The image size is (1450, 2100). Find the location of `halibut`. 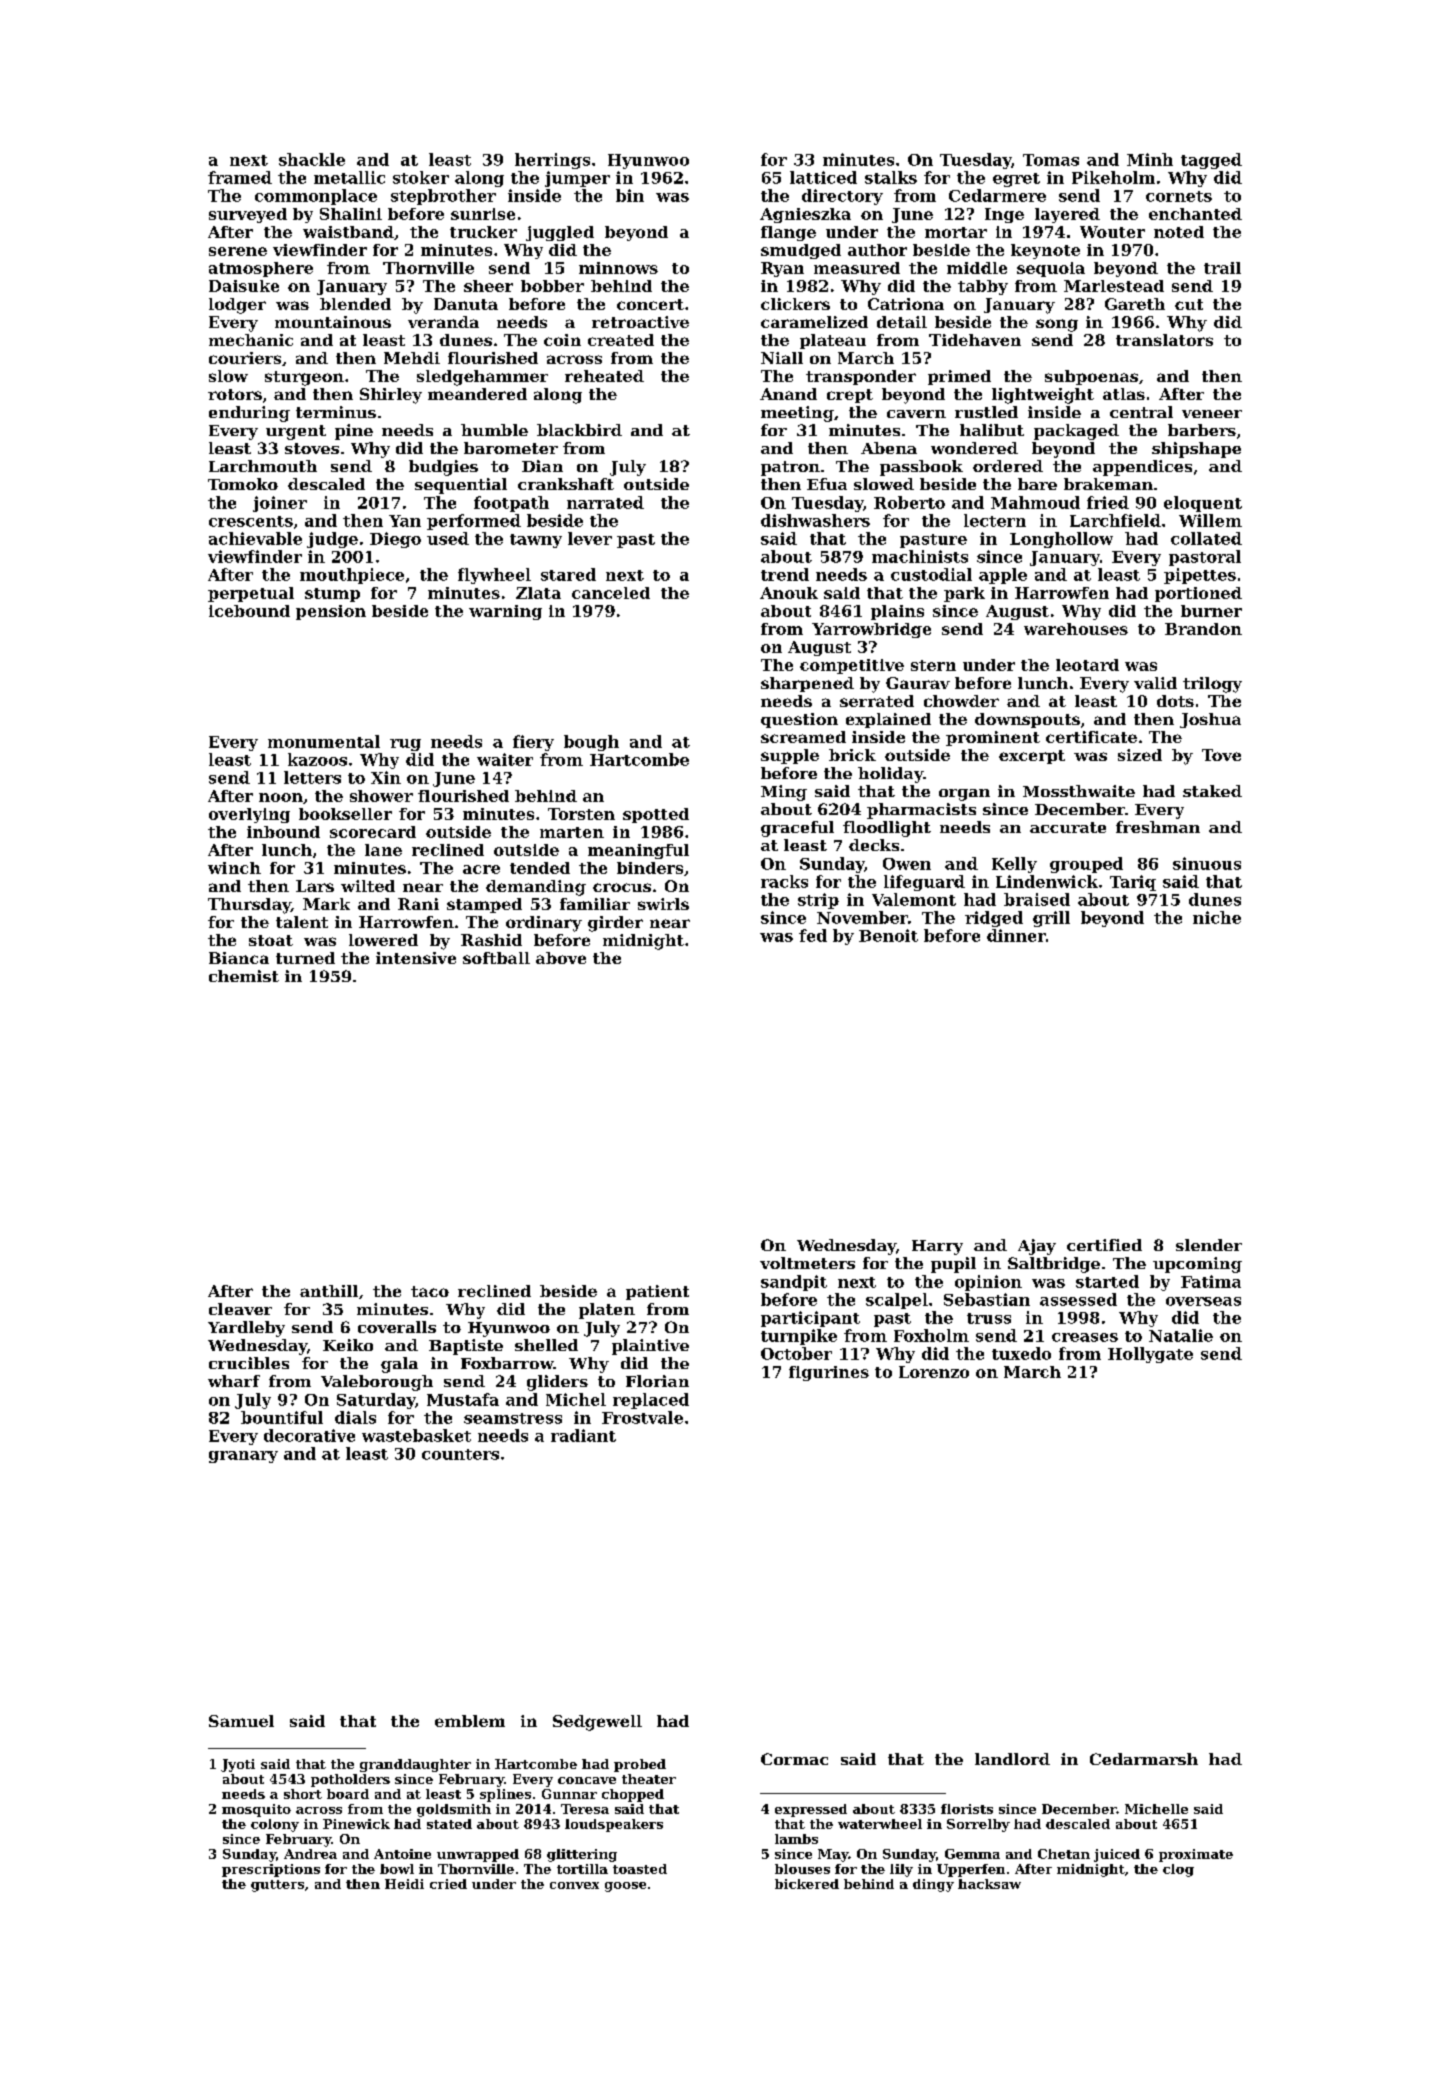

halibut is located at coordinates (992, 430).
